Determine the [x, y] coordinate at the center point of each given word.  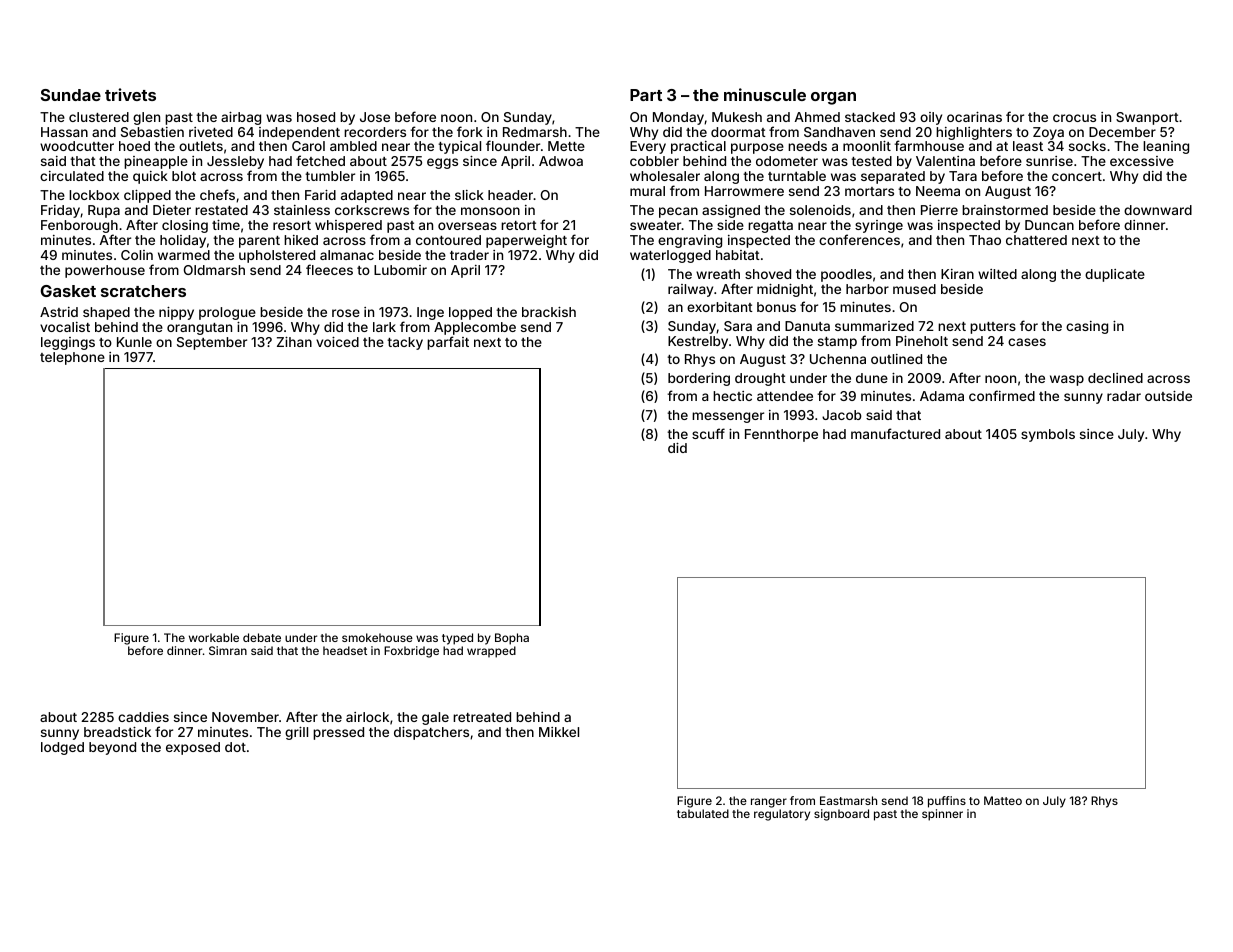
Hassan [64, 132]
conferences [859, 239]
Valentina [945, 161]
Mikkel [559, 732]
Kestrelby [698, 342]
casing [1087, 327]
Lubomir [400, 270]
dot [235, 747]
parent [259, 242]
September [212, 343]
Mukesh [737, 117]
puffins [947, 802]
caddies [143, 717]
